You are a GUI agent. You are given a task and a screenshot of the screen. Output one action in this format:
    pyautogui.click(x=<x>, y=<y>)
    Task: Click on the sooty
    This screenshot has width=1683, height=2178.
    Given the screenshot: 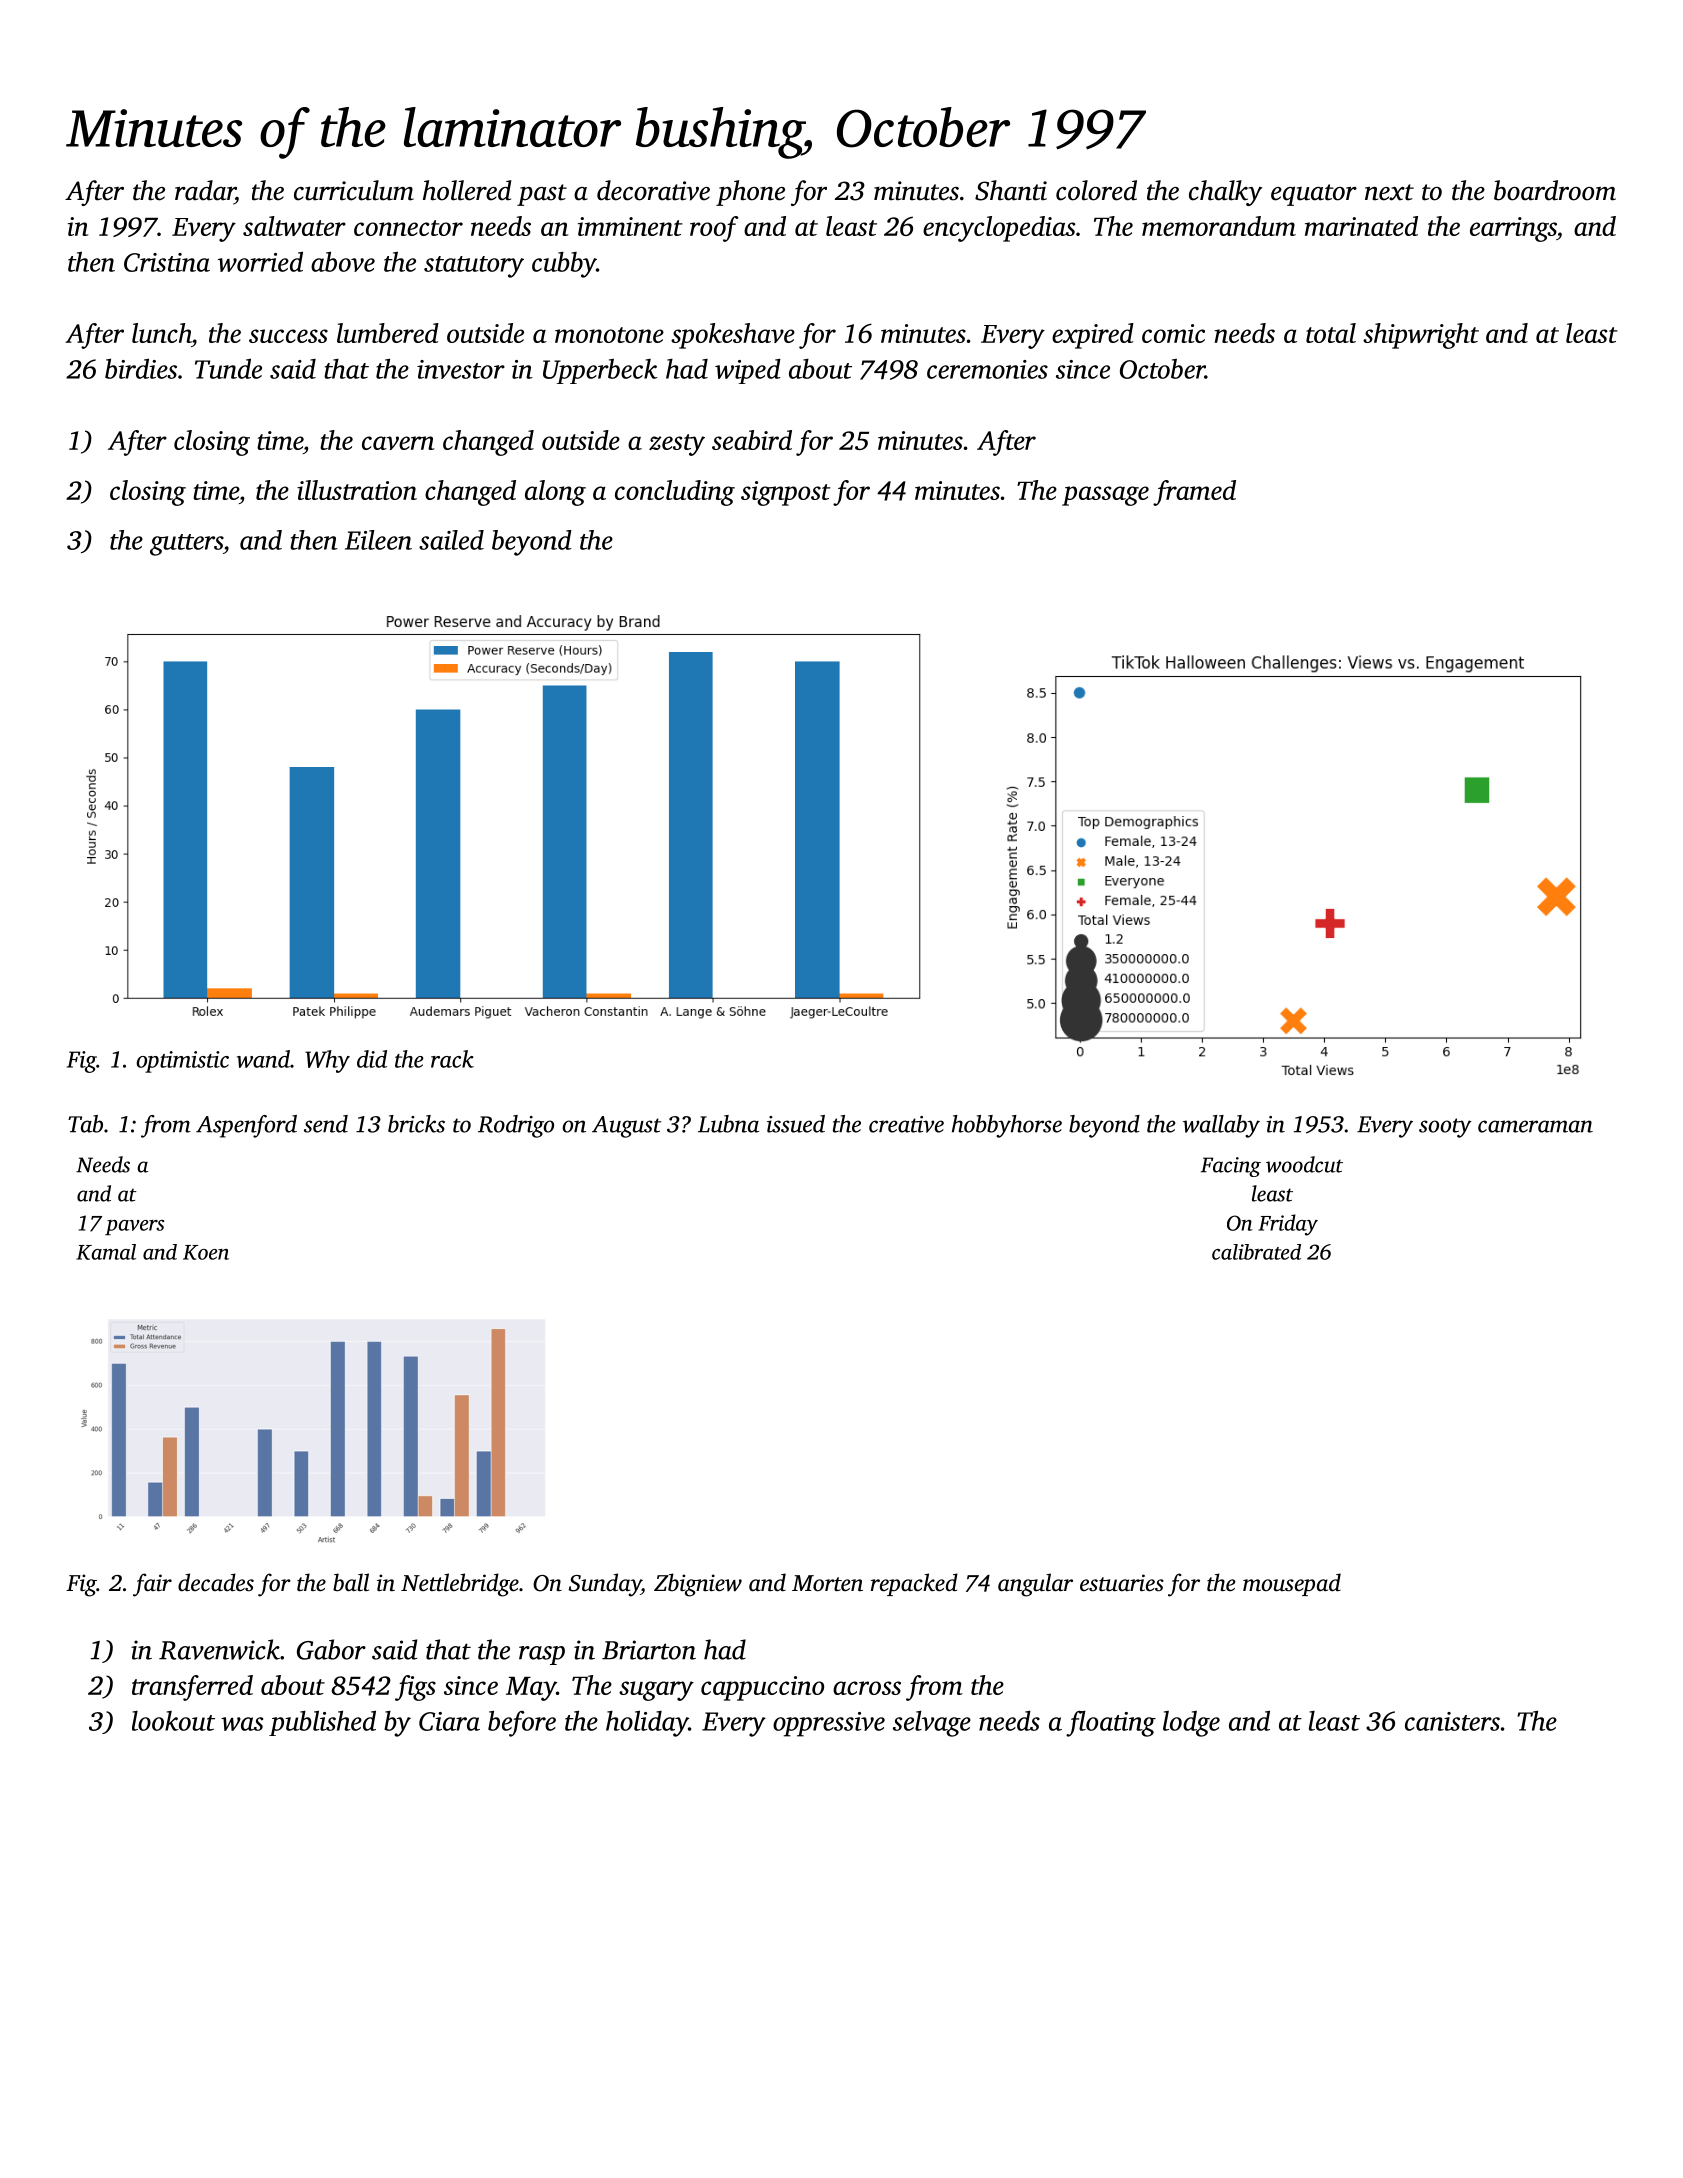 What is the action you would take?
    pyautogui.click(x=1445, y=1128)
